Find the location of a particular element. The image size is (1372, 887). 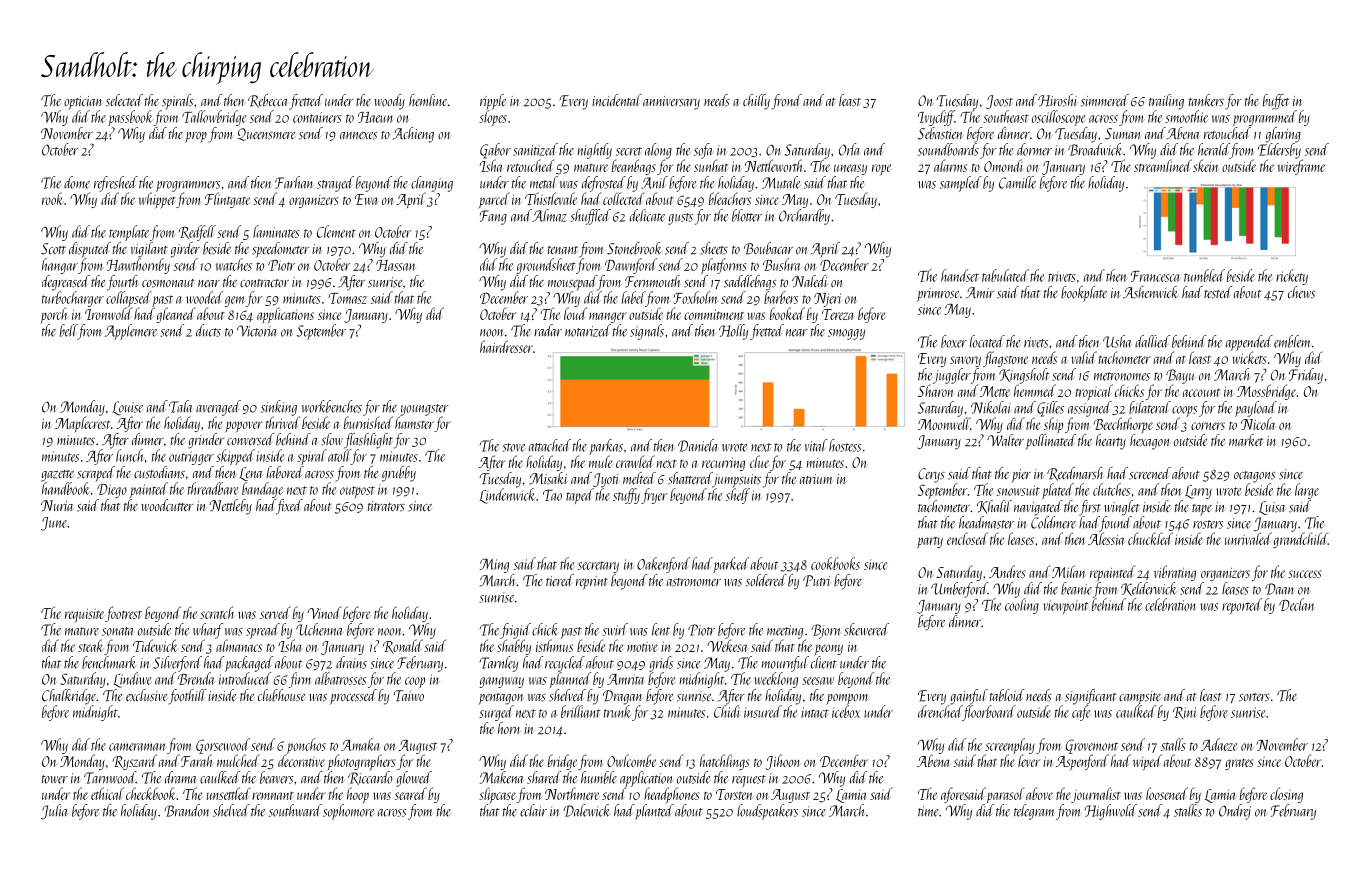

Hiroshi is located at coordinates (1057, 100).
